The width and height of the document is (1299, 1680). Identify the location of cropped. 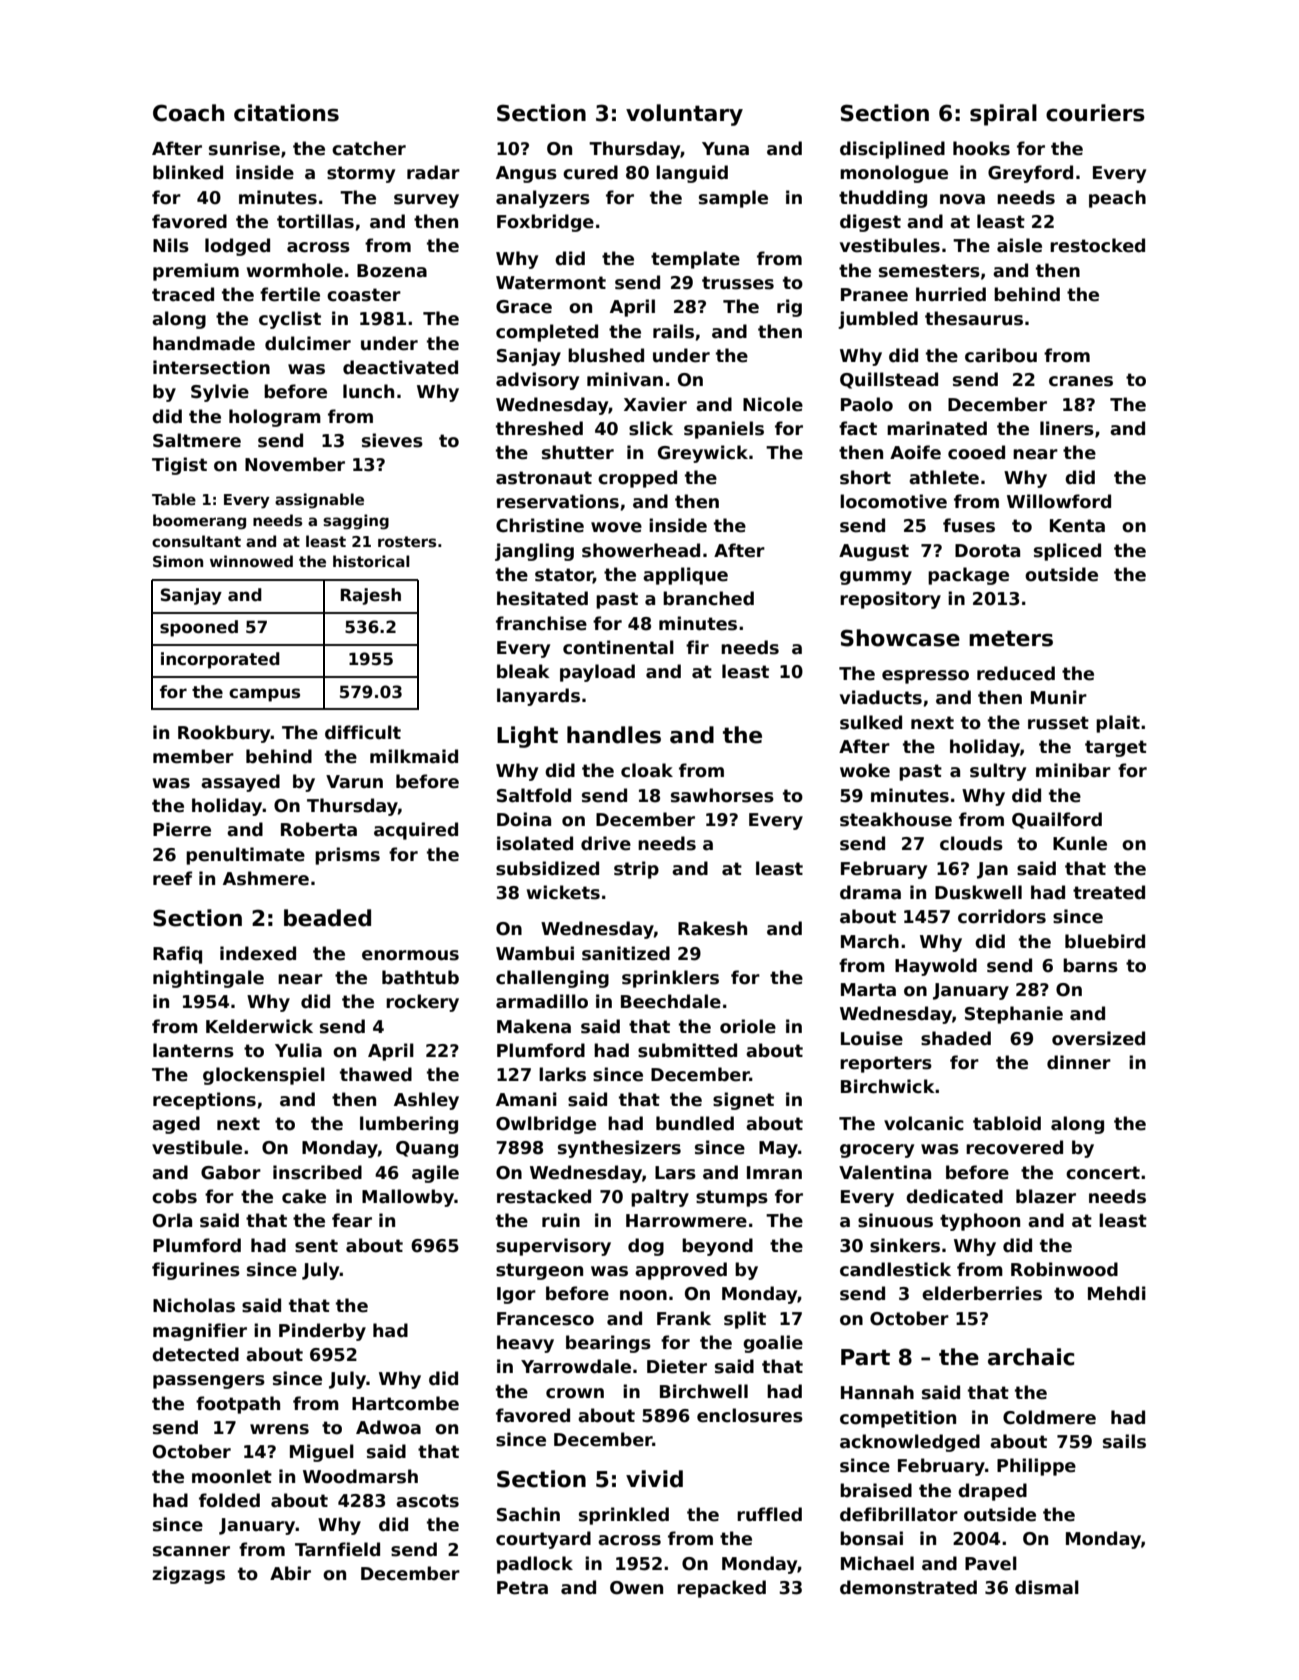
(637, 479).
